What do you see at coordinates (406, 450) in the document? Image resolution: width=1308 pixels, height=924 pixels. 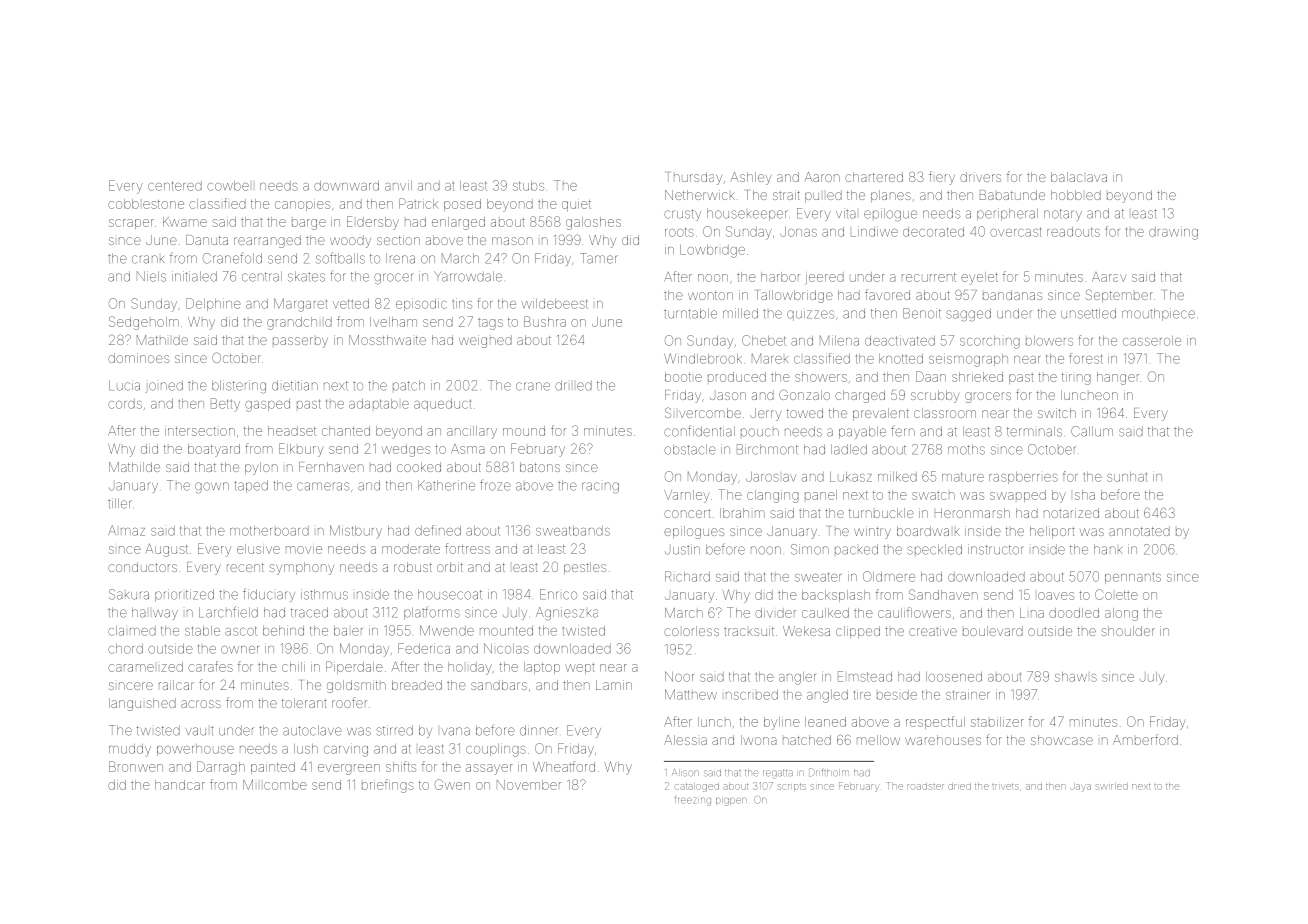 I see `wedges` at bounding box center [406, 450].
